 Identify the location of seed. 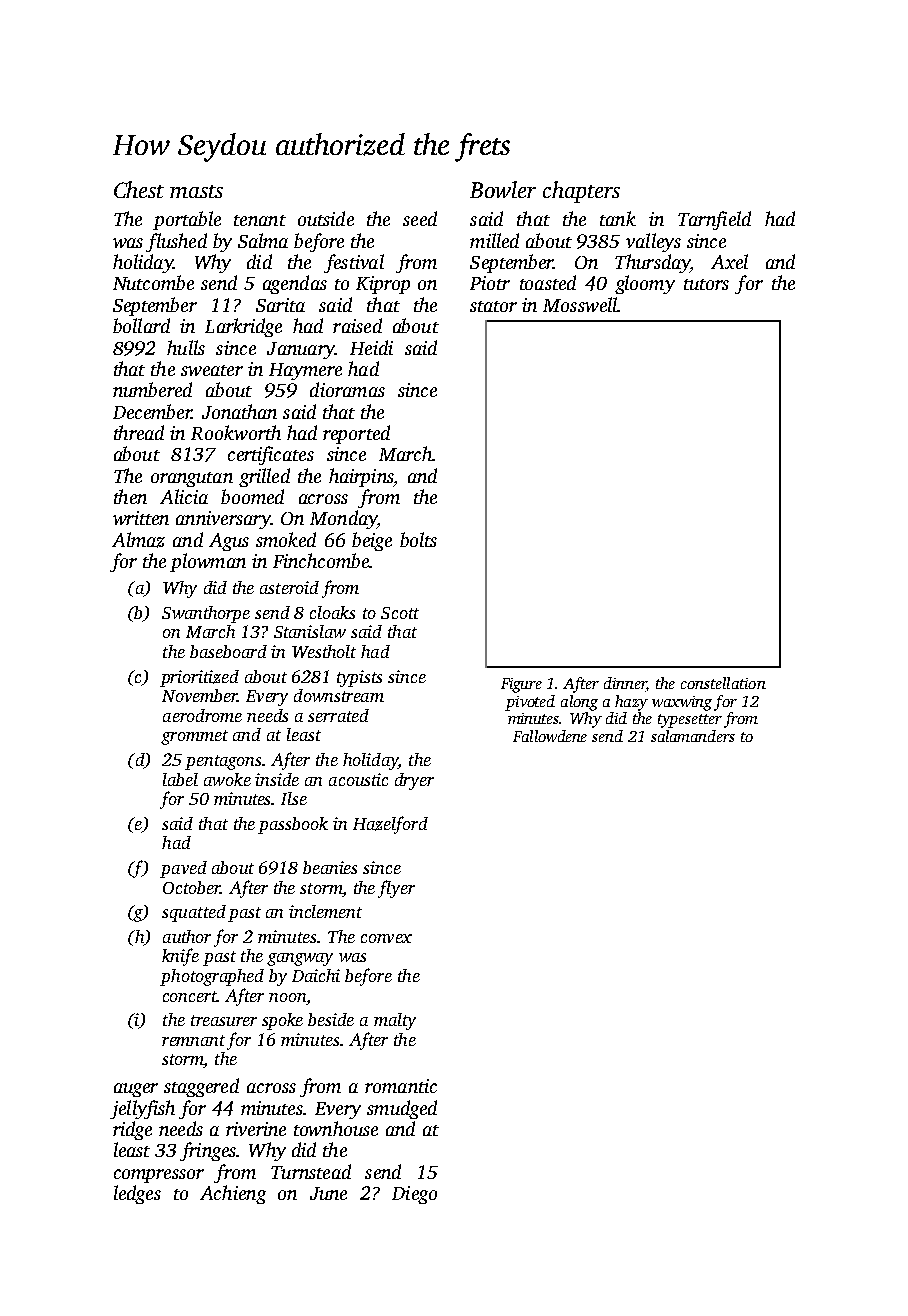
(420, 218).
